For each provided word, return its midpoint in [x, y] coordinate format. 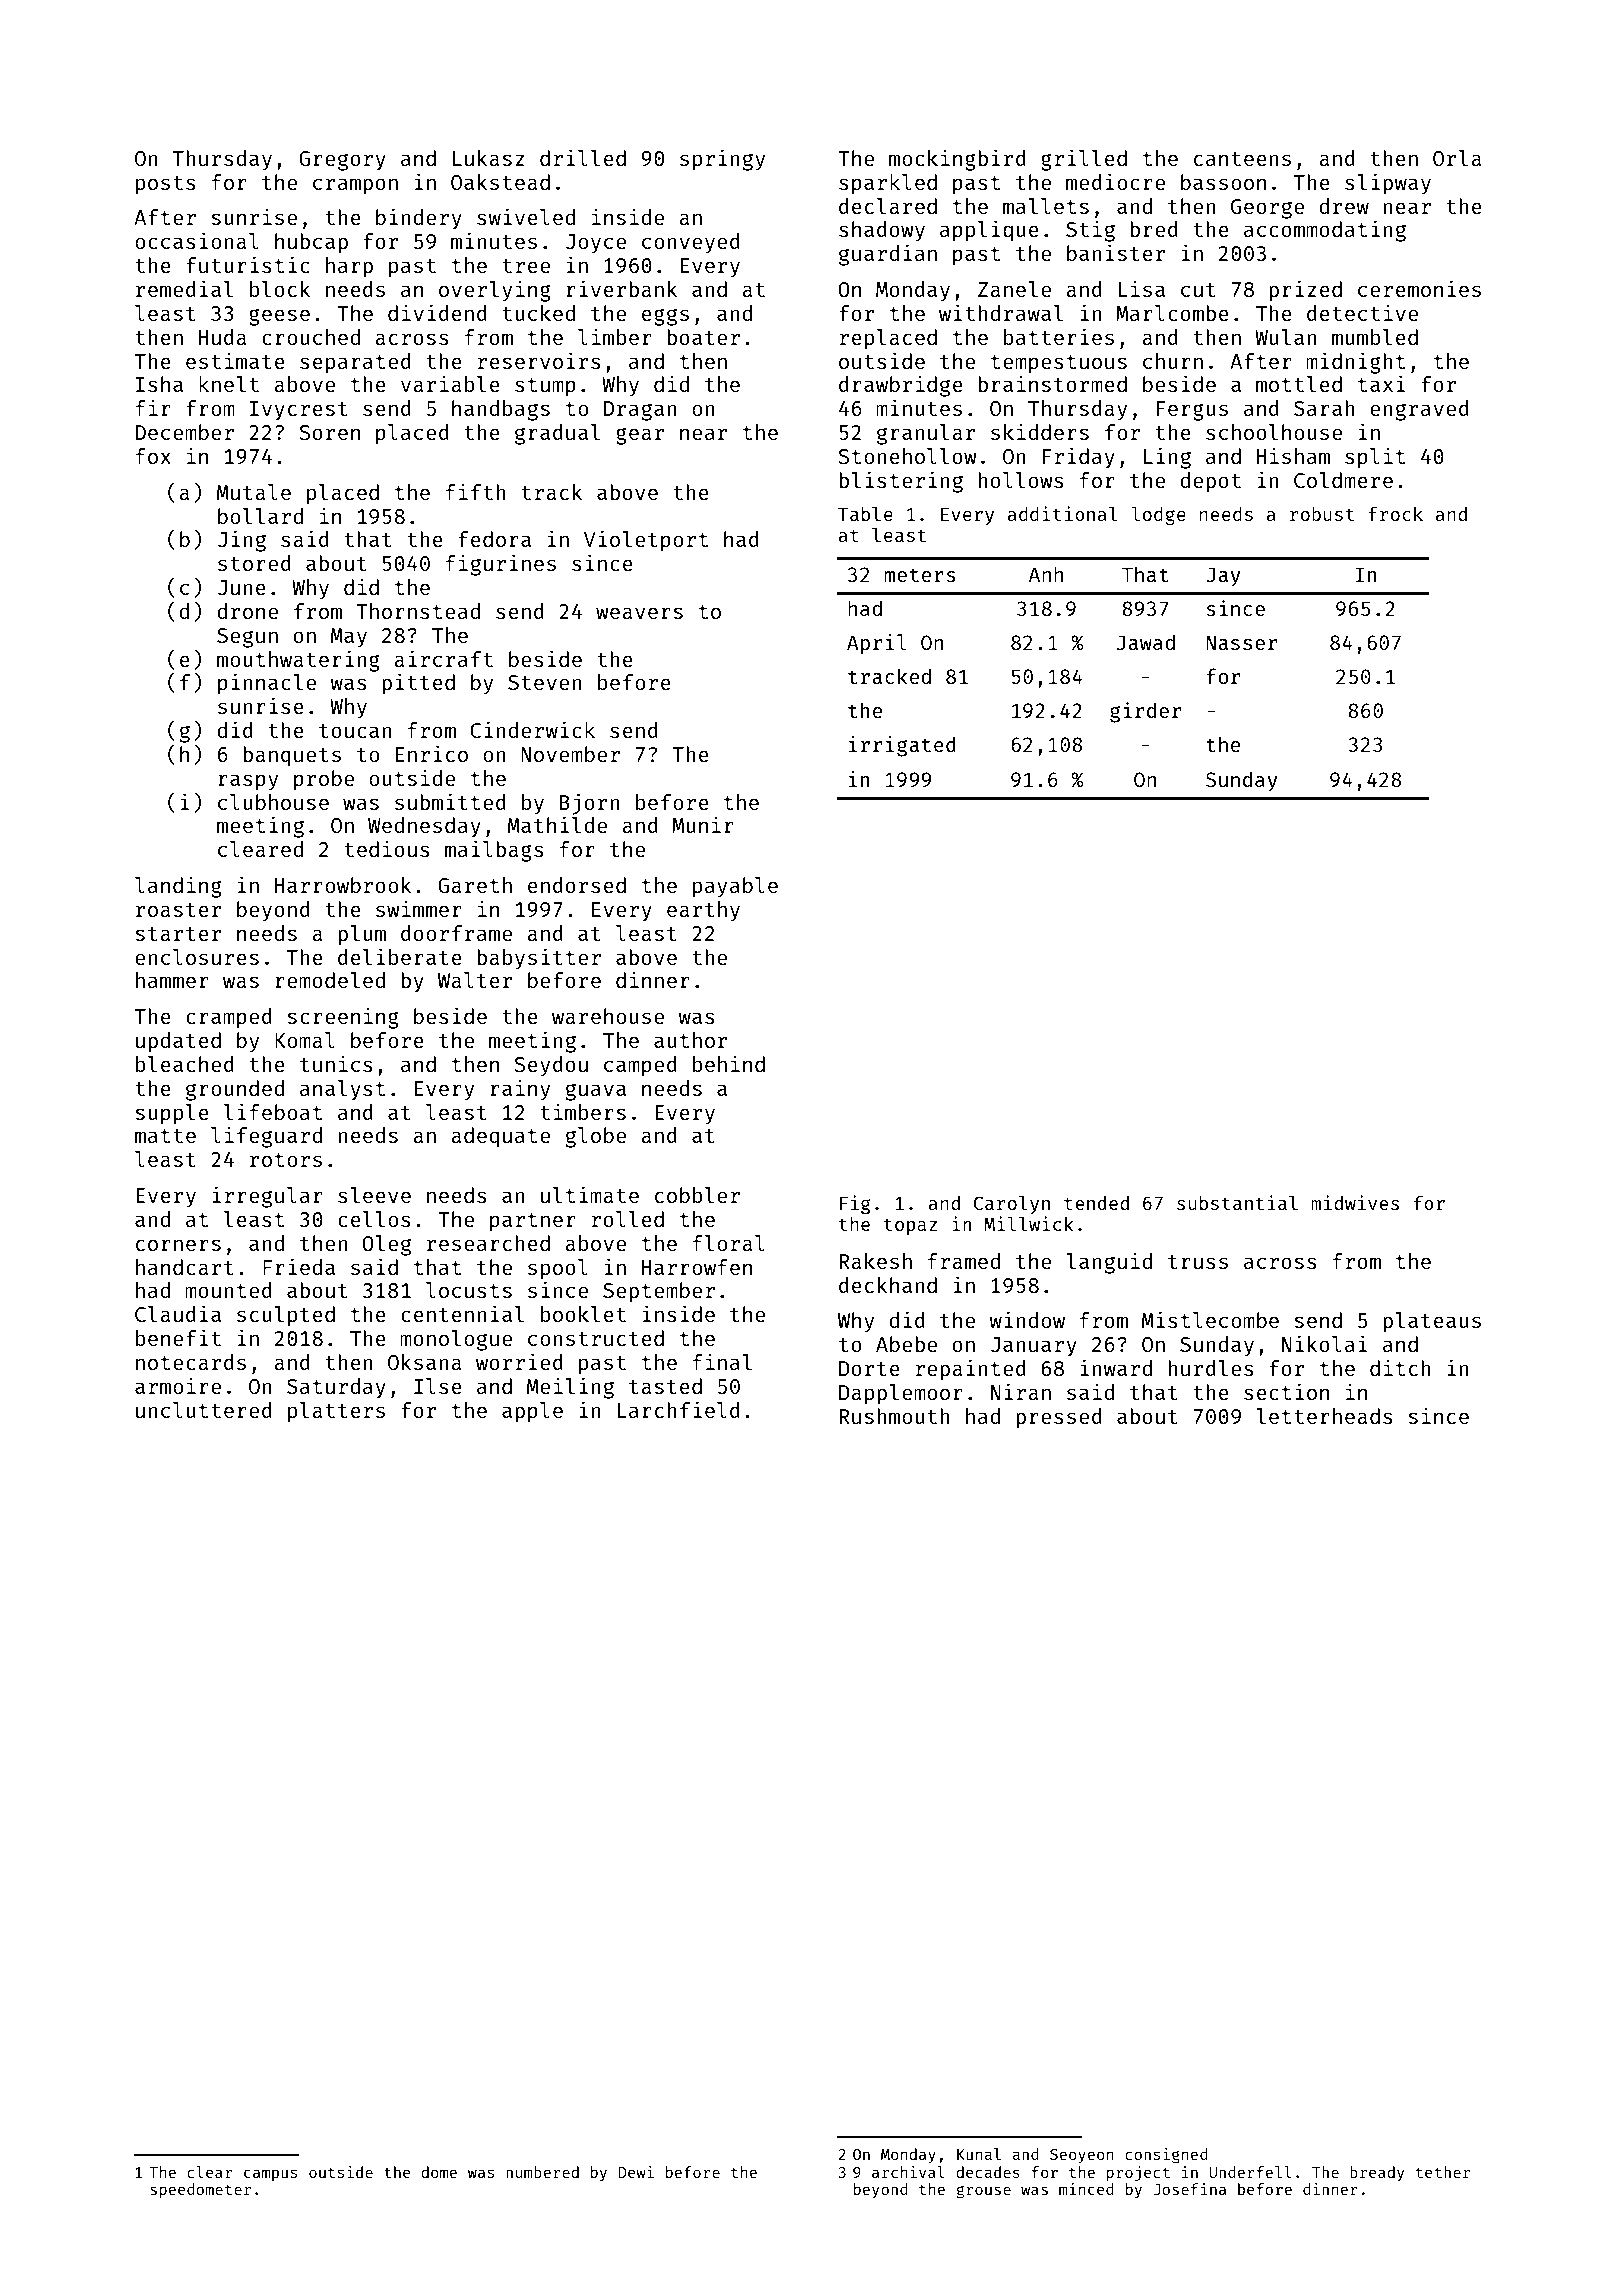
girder [1145, 712]
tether [1443, 2172]
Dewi [636, 2172]
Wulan [1286, 337]
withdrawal [1001, 312]
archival [908, 2172]
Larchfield [679, 1409]
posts [166, 185]
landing [178, 887]
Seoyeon [1082, 2156]
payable [735, 887]
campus [270, 2175]
